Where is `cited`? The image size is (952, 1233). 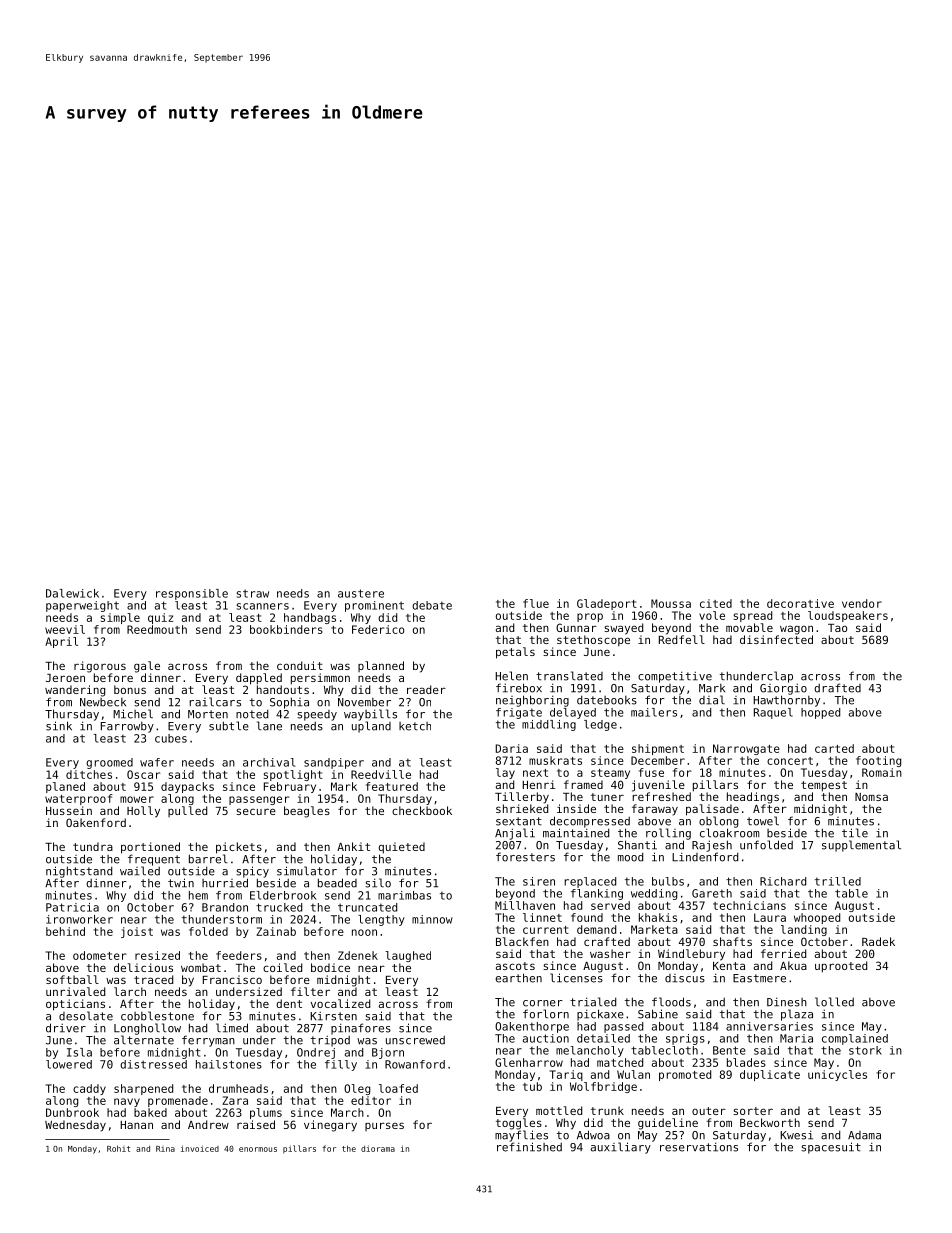
cited is located at coordinates (716, 603).
